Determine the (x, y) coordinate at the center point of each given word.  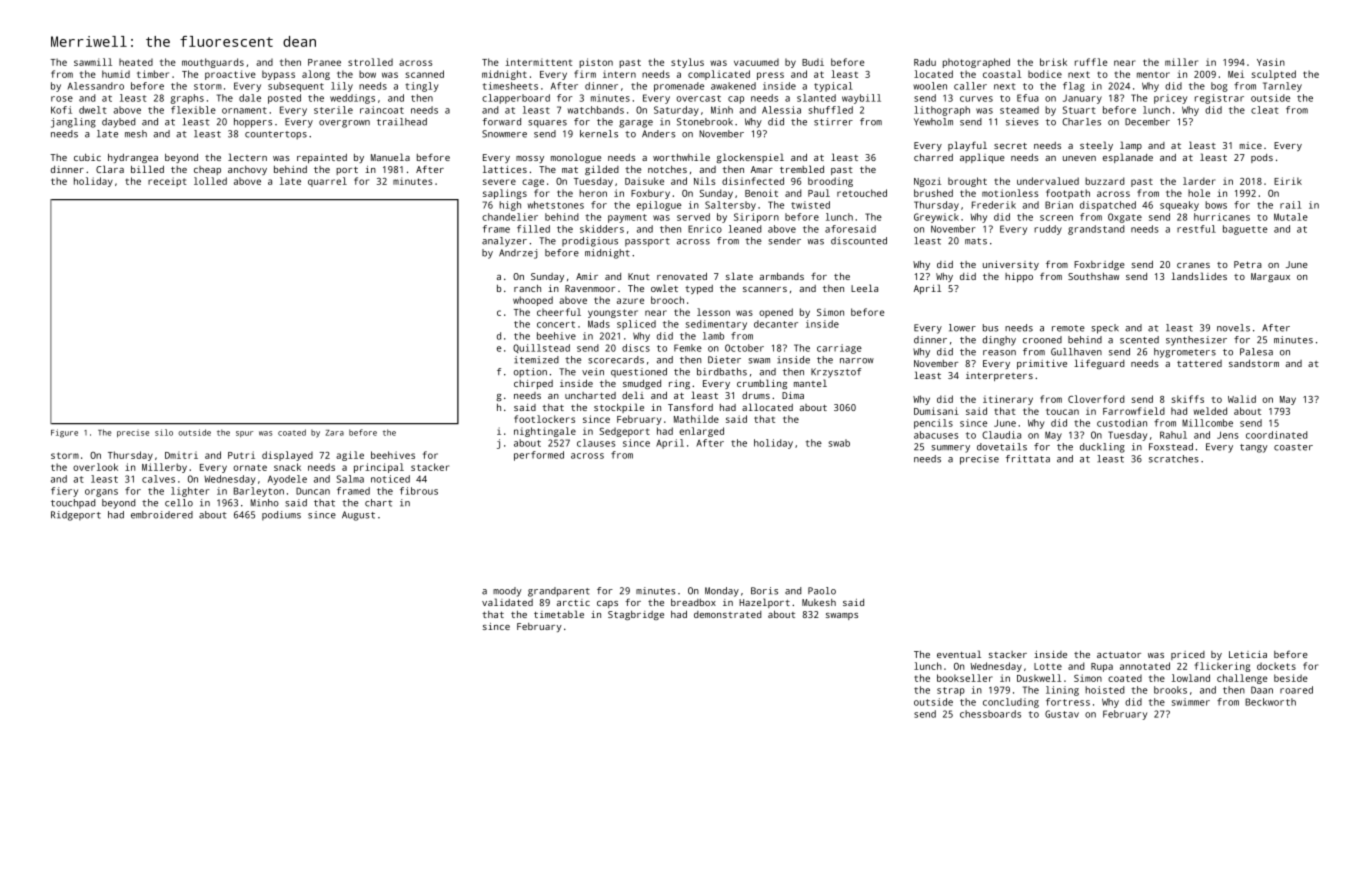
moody (507, 592)
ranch (527, 288)
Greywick (936, 218)
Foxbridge (1099, 265)
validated (507, 602)
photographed (976, 63)
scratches (1174, 459)
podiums (281, 516)
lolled (210, 181)
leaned (745, 229)
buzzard (1104, 181)
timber (153, 74)
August (358, 516)
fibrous (419, 491)
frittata (1028, 459)
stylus (687, 63)
